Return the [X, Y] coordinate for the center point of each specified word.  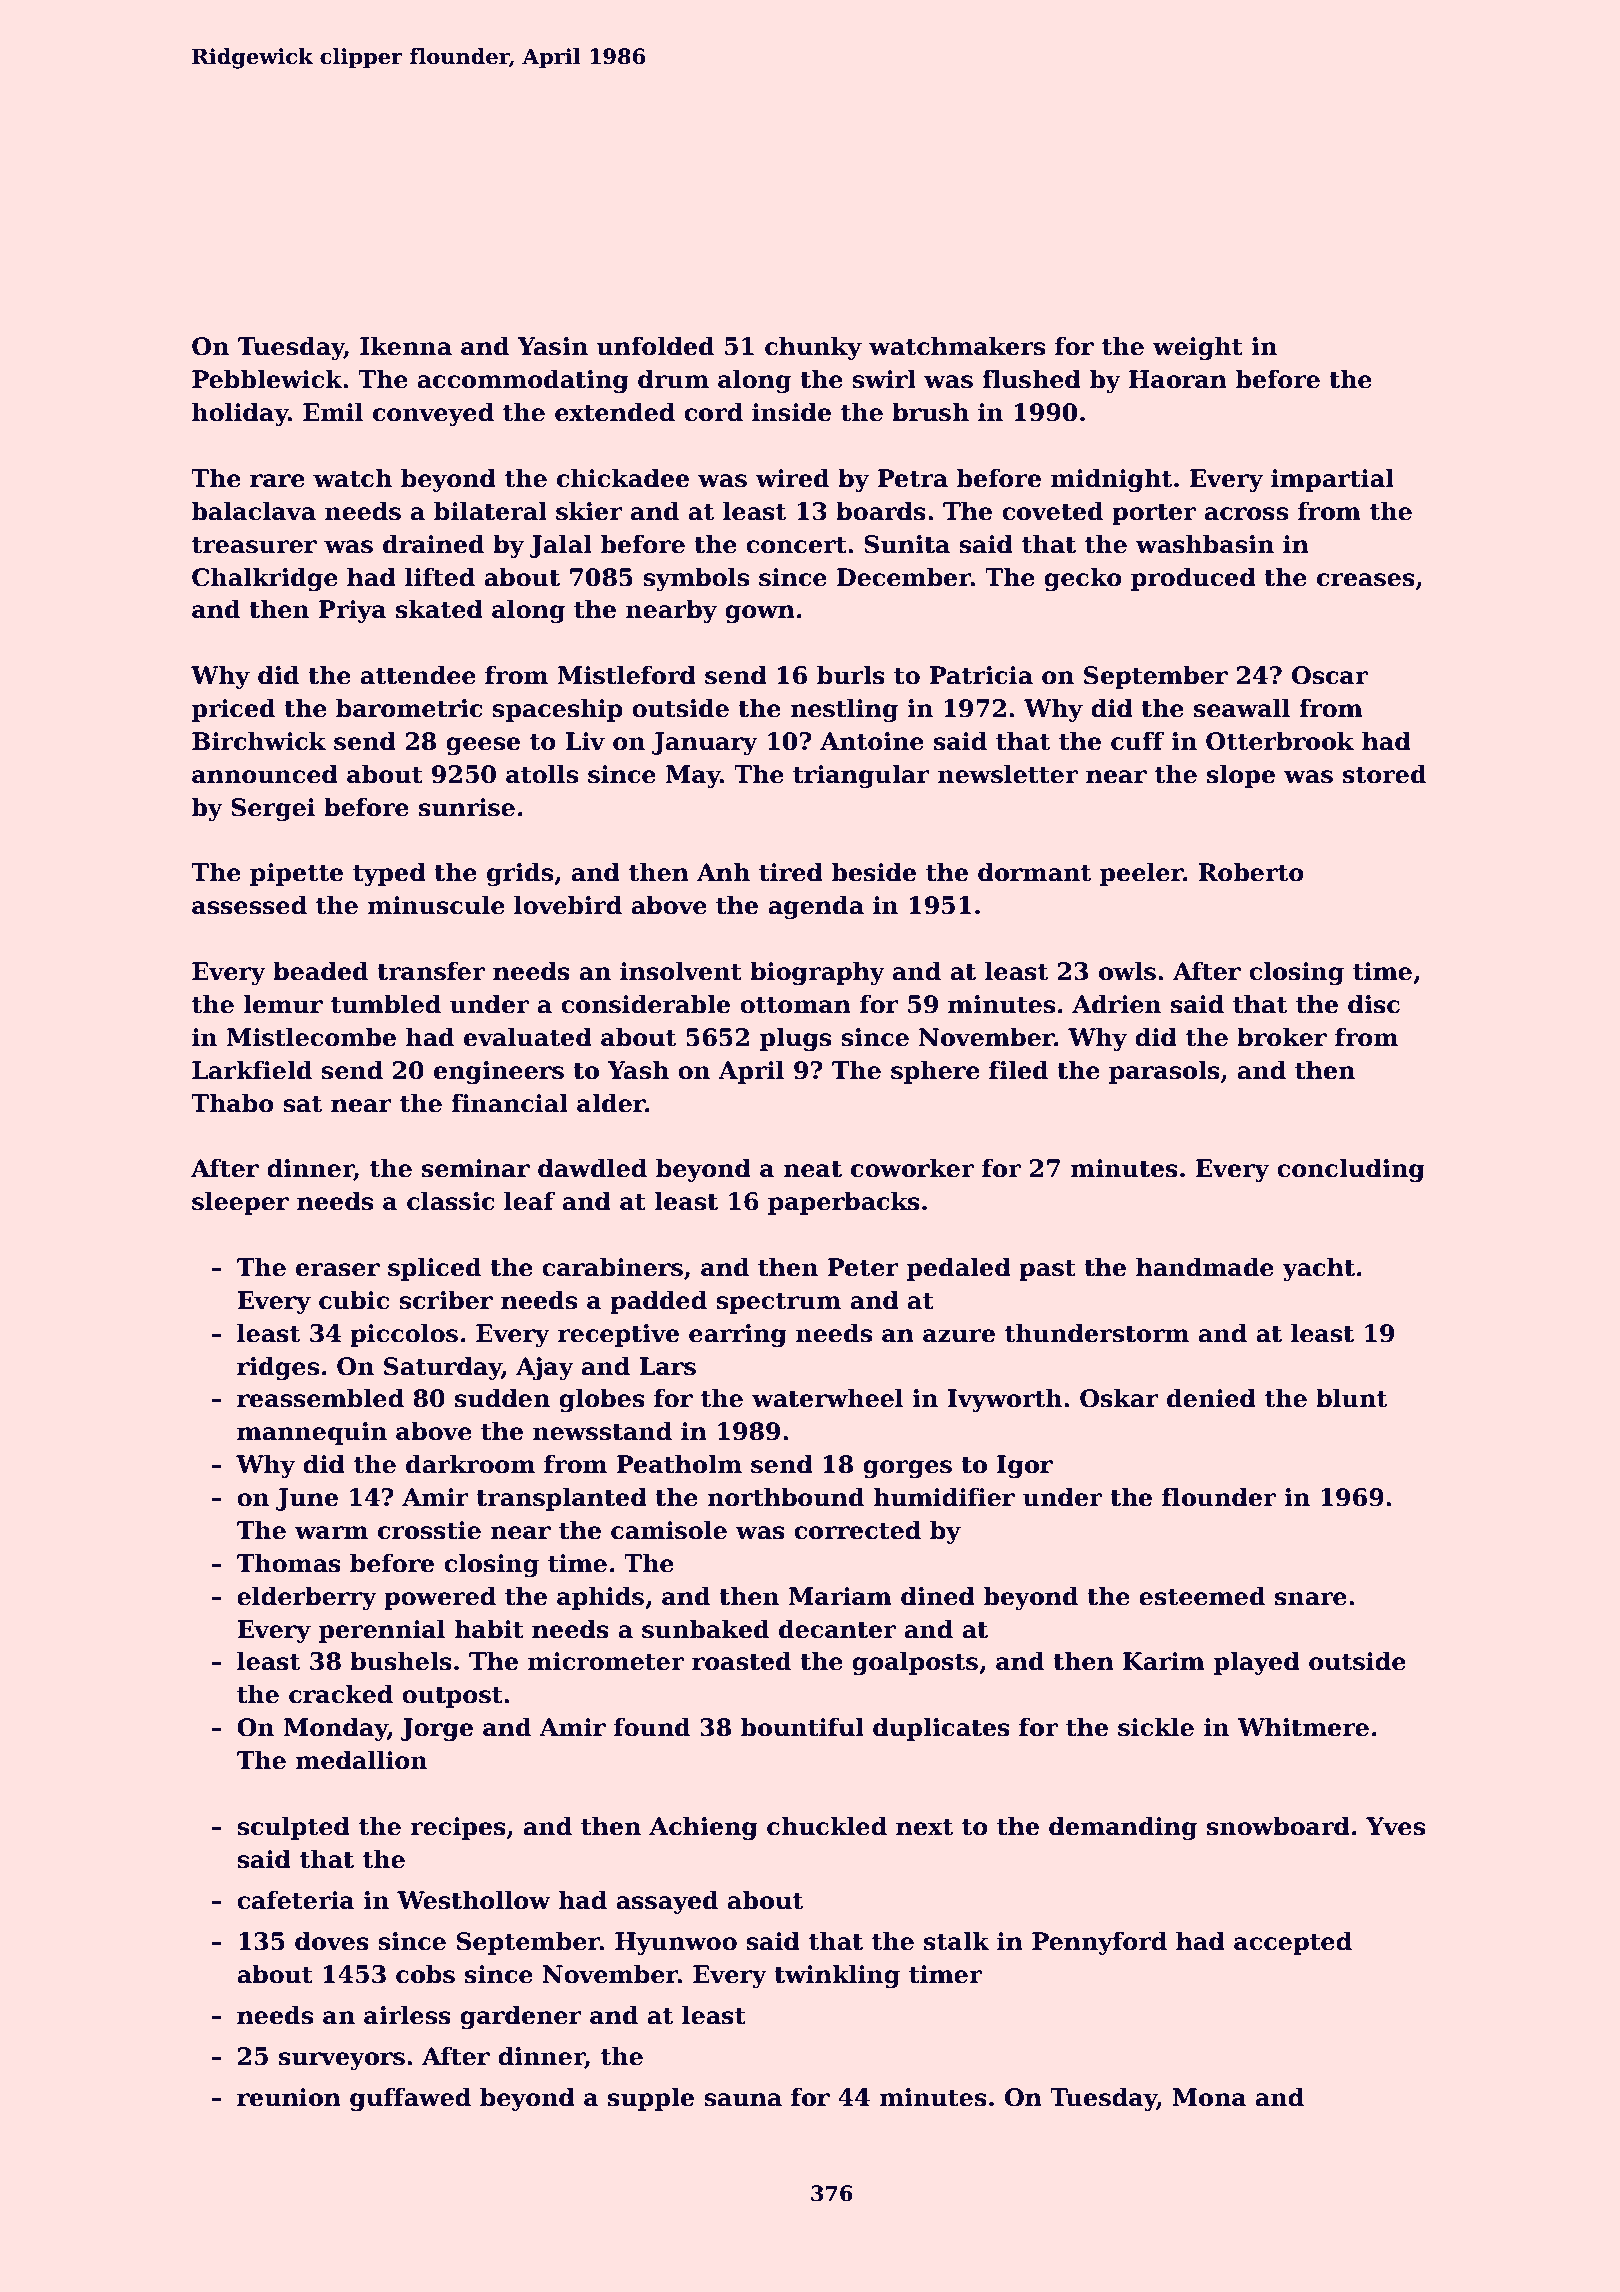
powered [440, 1598]
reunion [289, 2097]
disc [1374, 1004]
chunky [813, 348]
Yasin [552, 346]
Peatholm [679, 1464]
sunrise [467, 807]
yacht [1318, 1269]
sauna [743, 2100]
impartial [1332, 480]
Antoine [872, 741]
